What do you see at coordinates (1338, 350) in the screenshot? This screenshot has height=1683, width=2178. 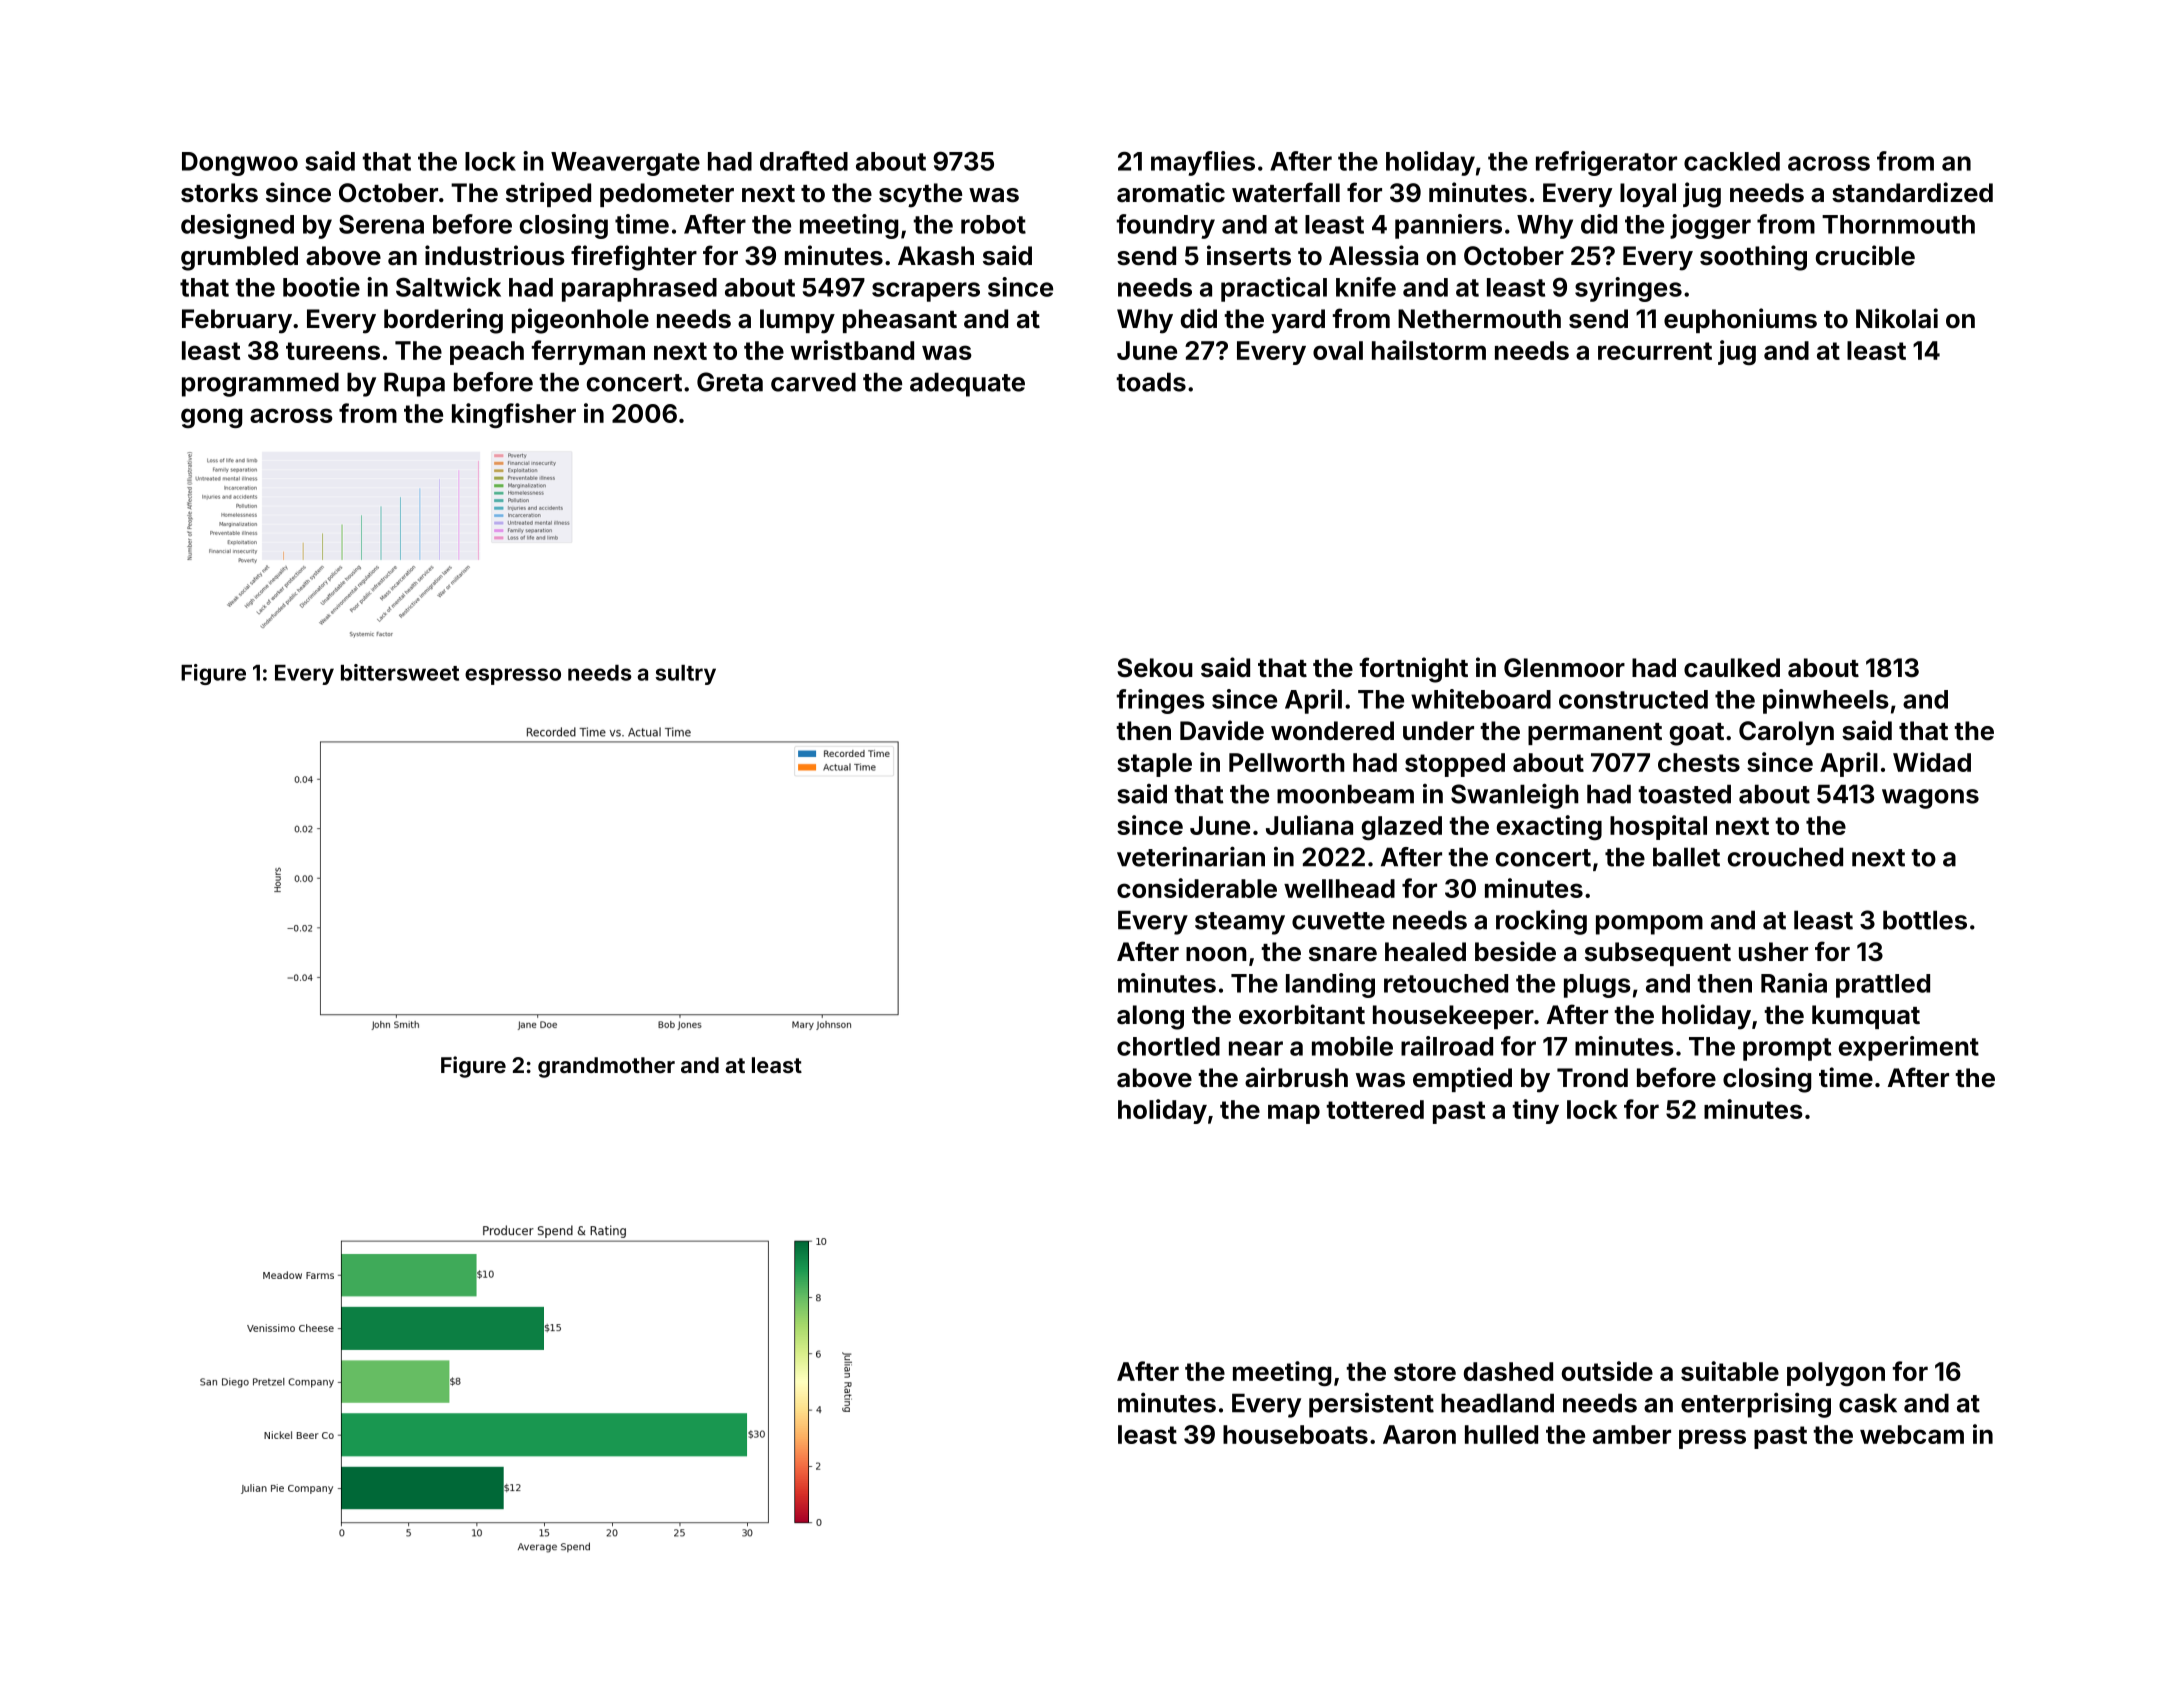 I see `oval` at bounding box center [1338, 350].
